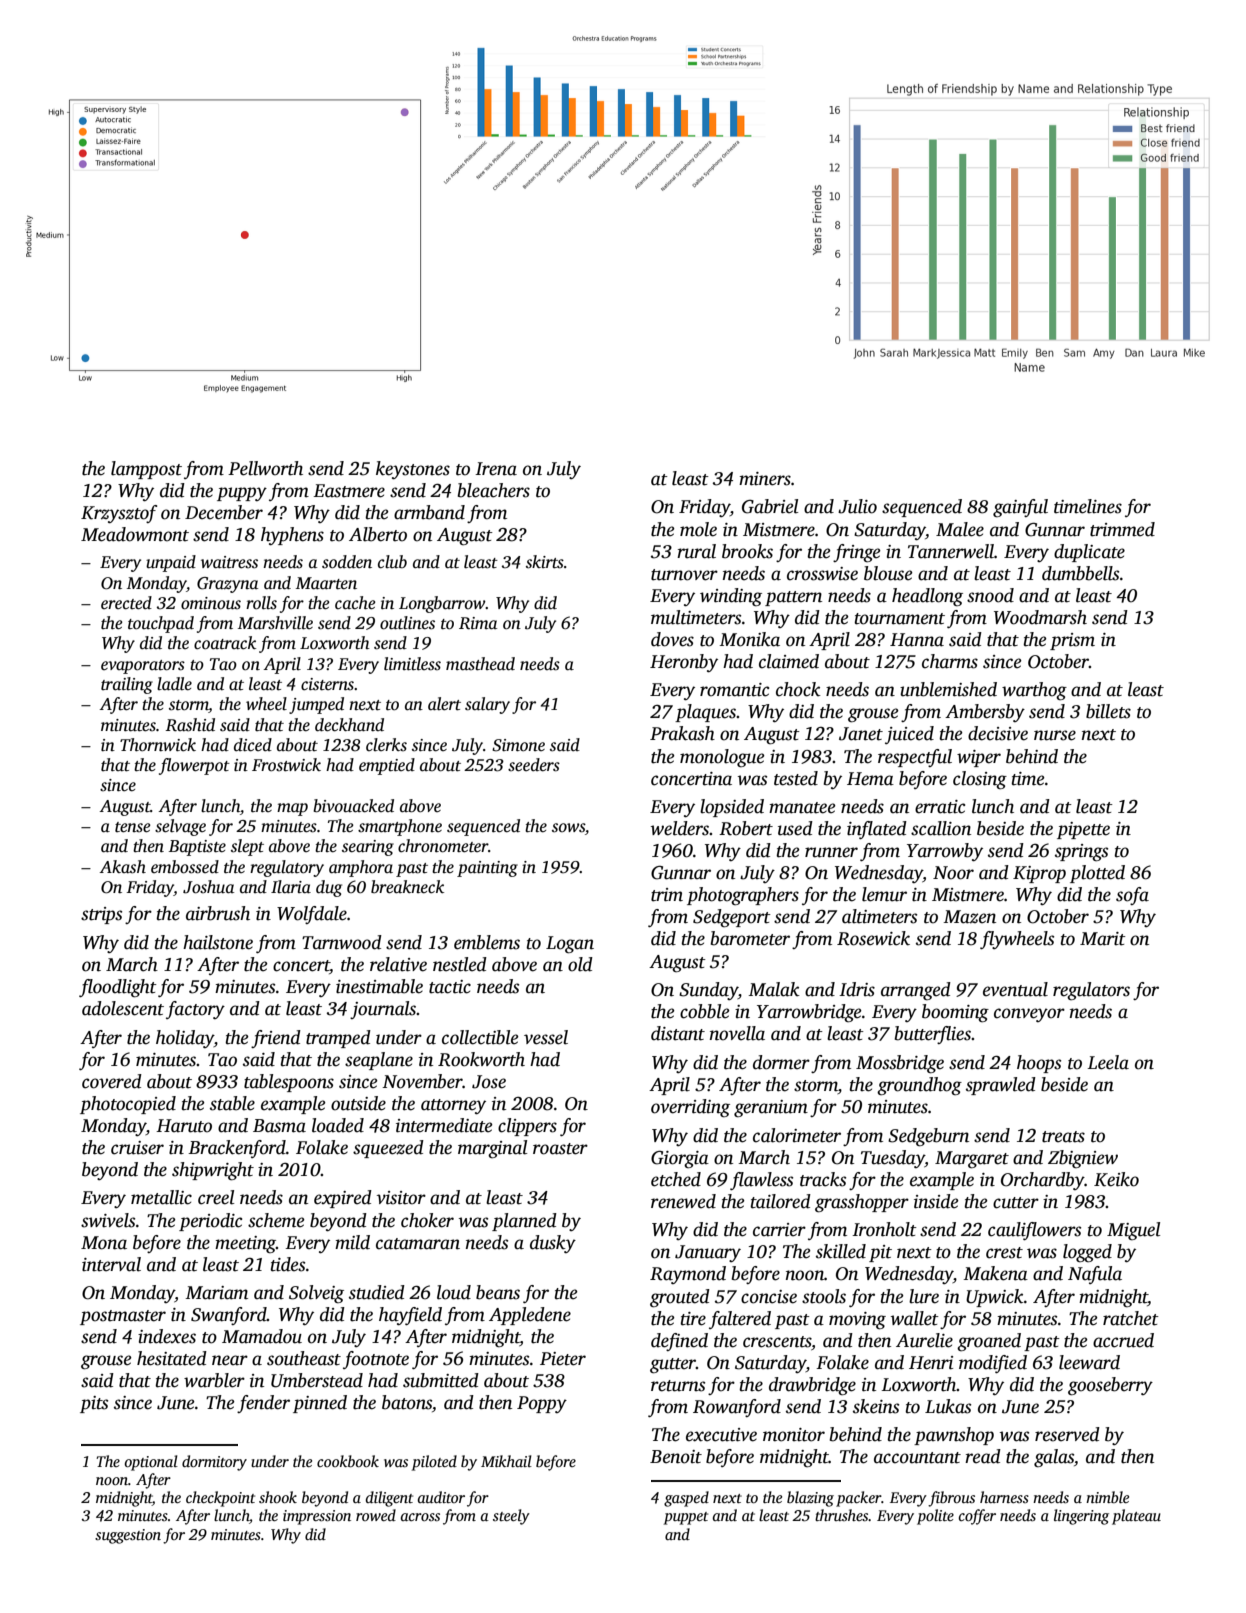 Image resolution: width=1246 pixels, height=1613 pixels. What do you see at coordinates (128, 1536) in the screenshot?
I see `suggestion` at bounding box center [128, 1536].
